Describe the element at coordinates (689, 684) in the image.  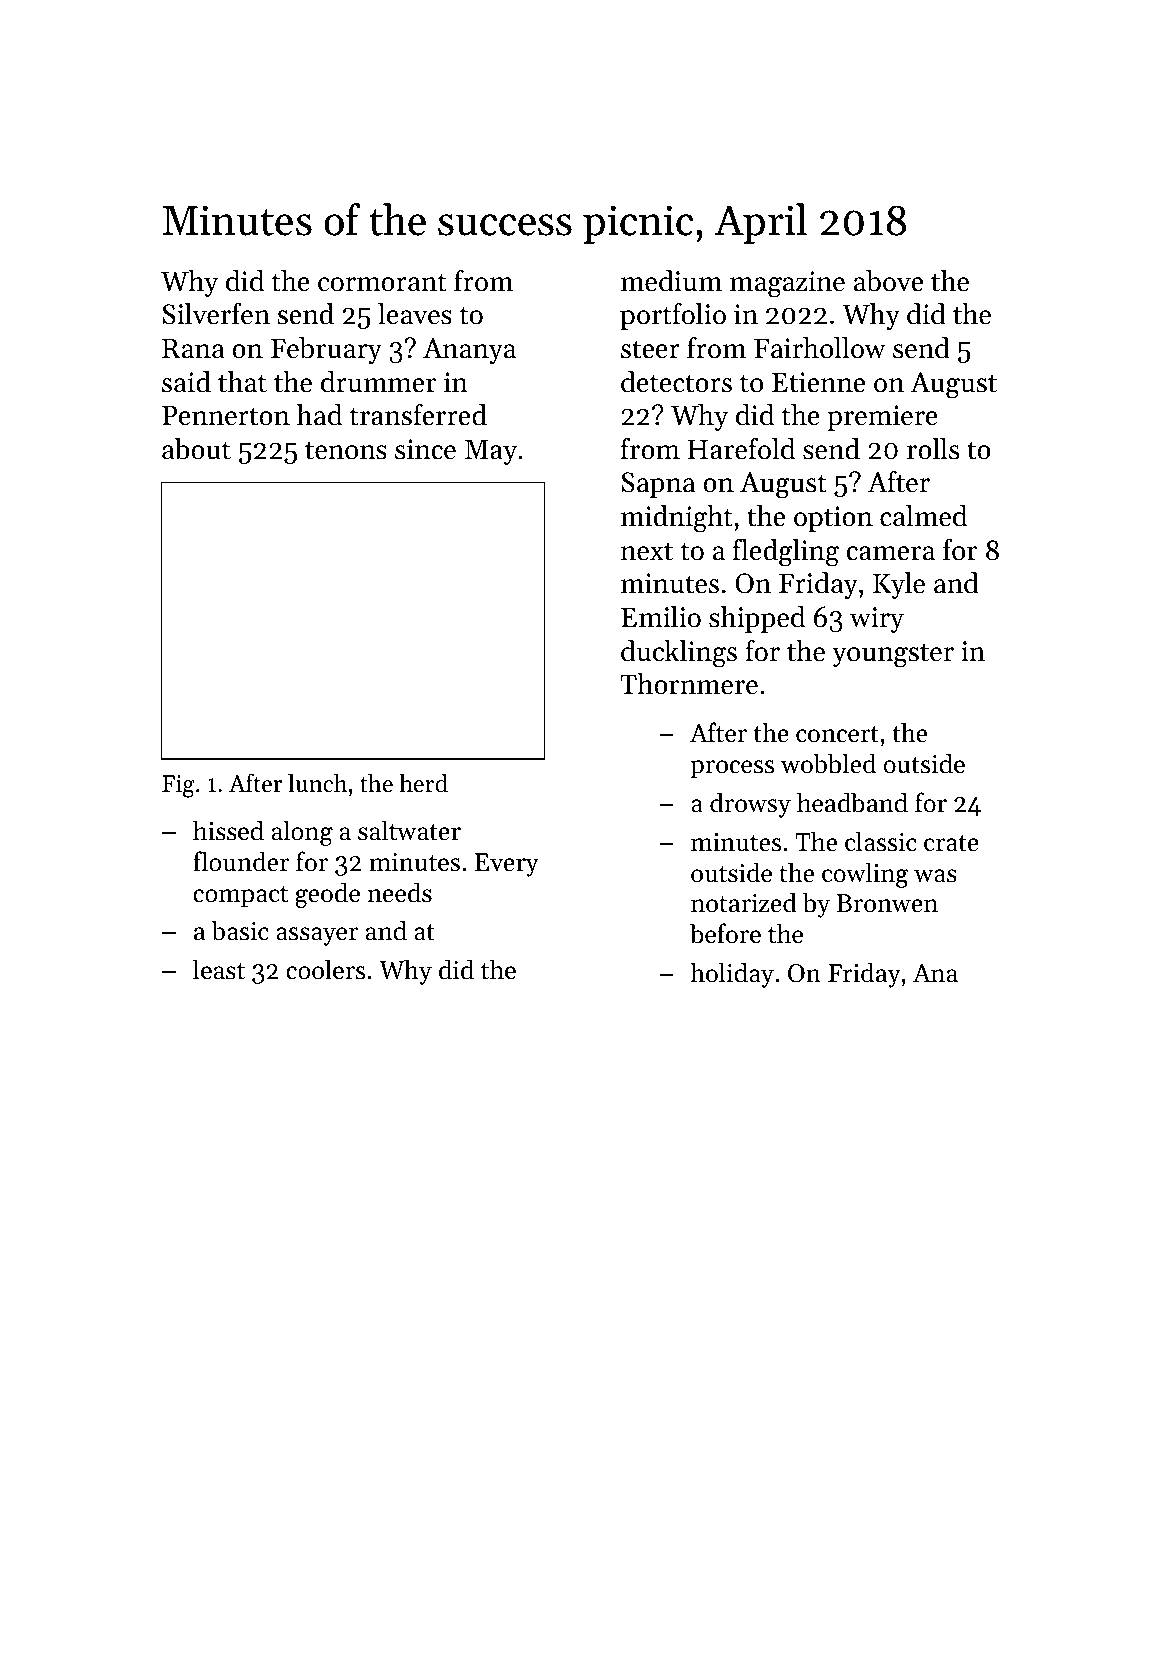
I see `Thornmere` at that location.
